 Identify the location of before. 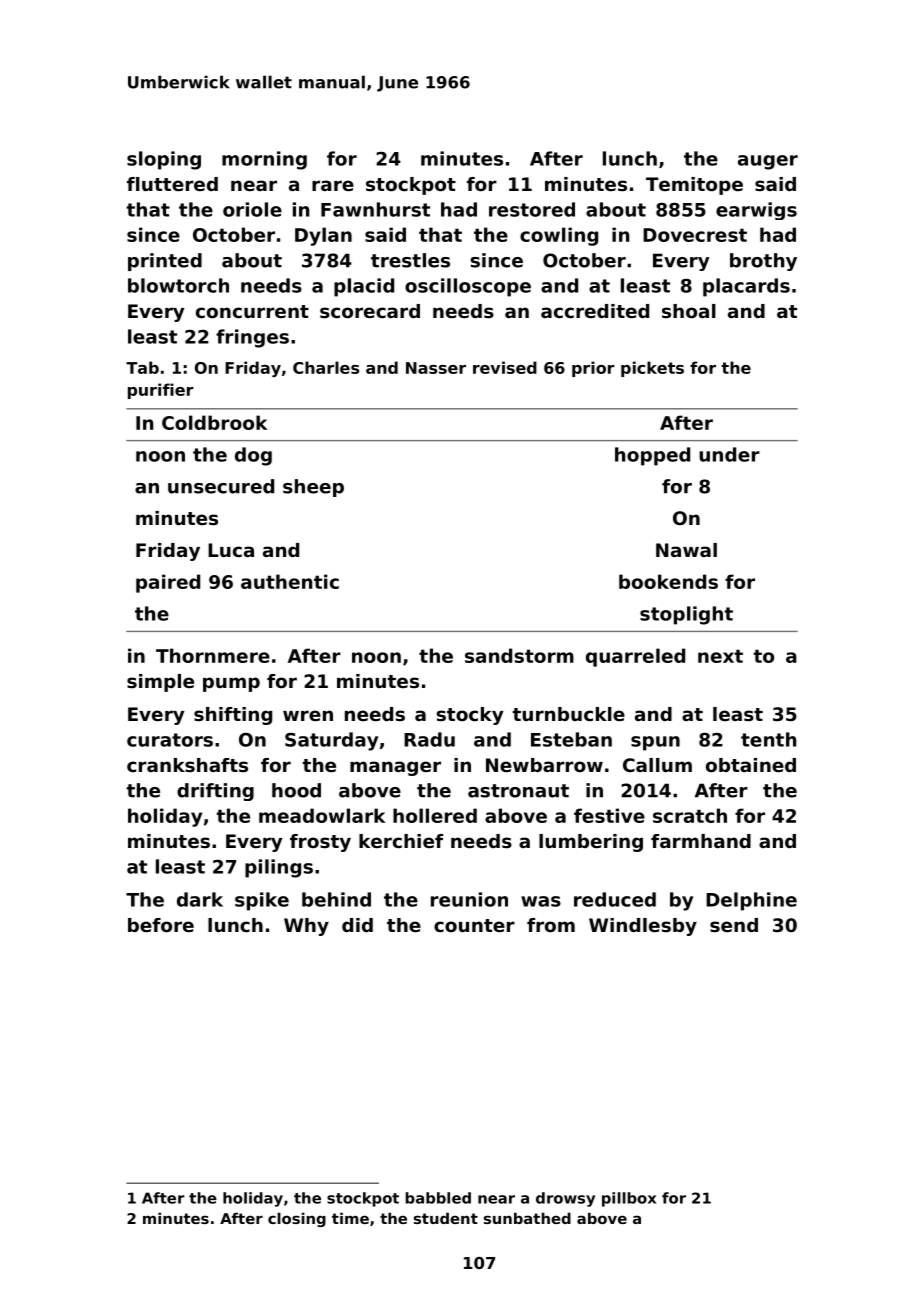
(161, 925).
